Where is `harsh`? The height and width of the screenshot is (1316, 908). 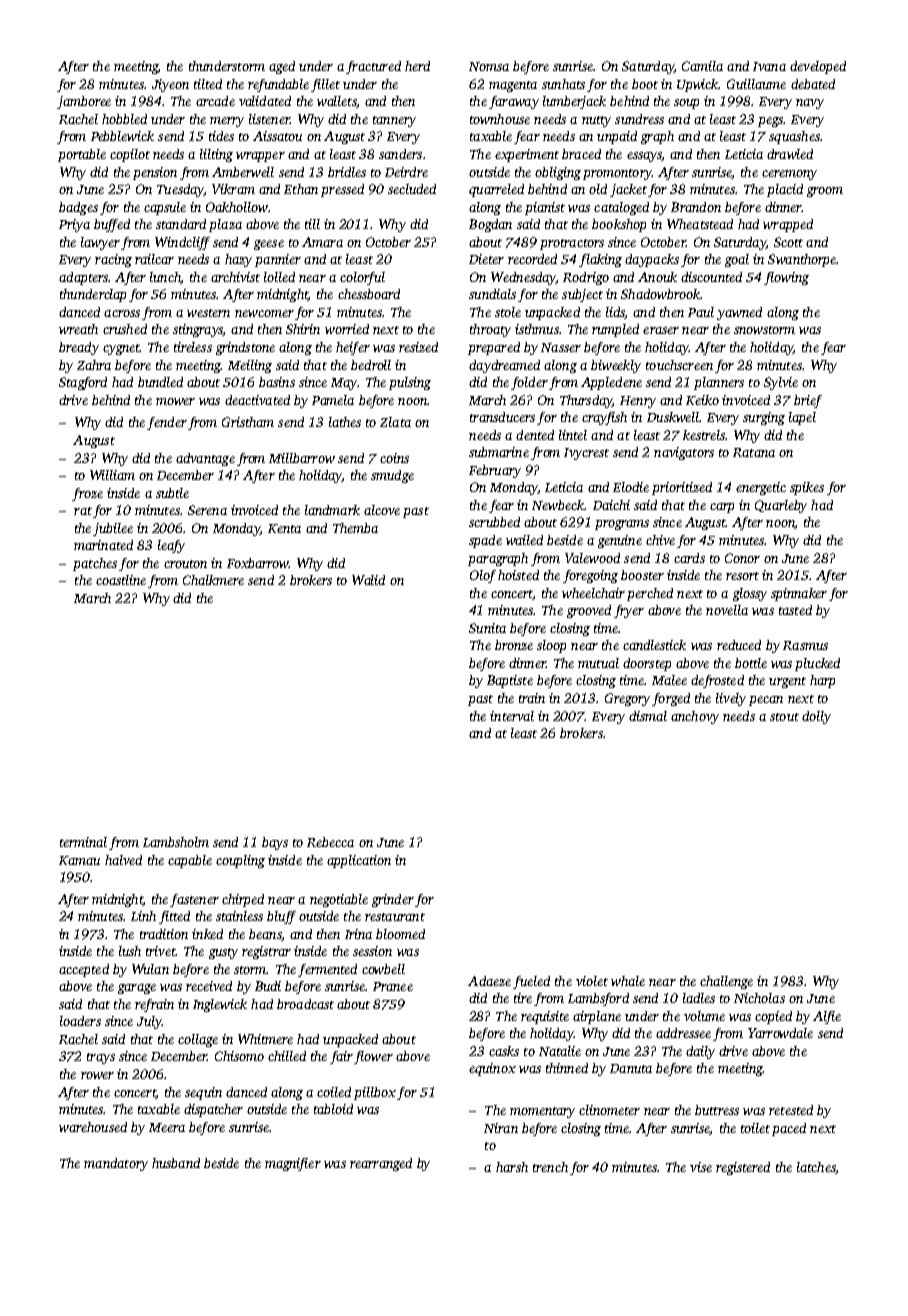 harsh is located at coordinates (512, 1167).
